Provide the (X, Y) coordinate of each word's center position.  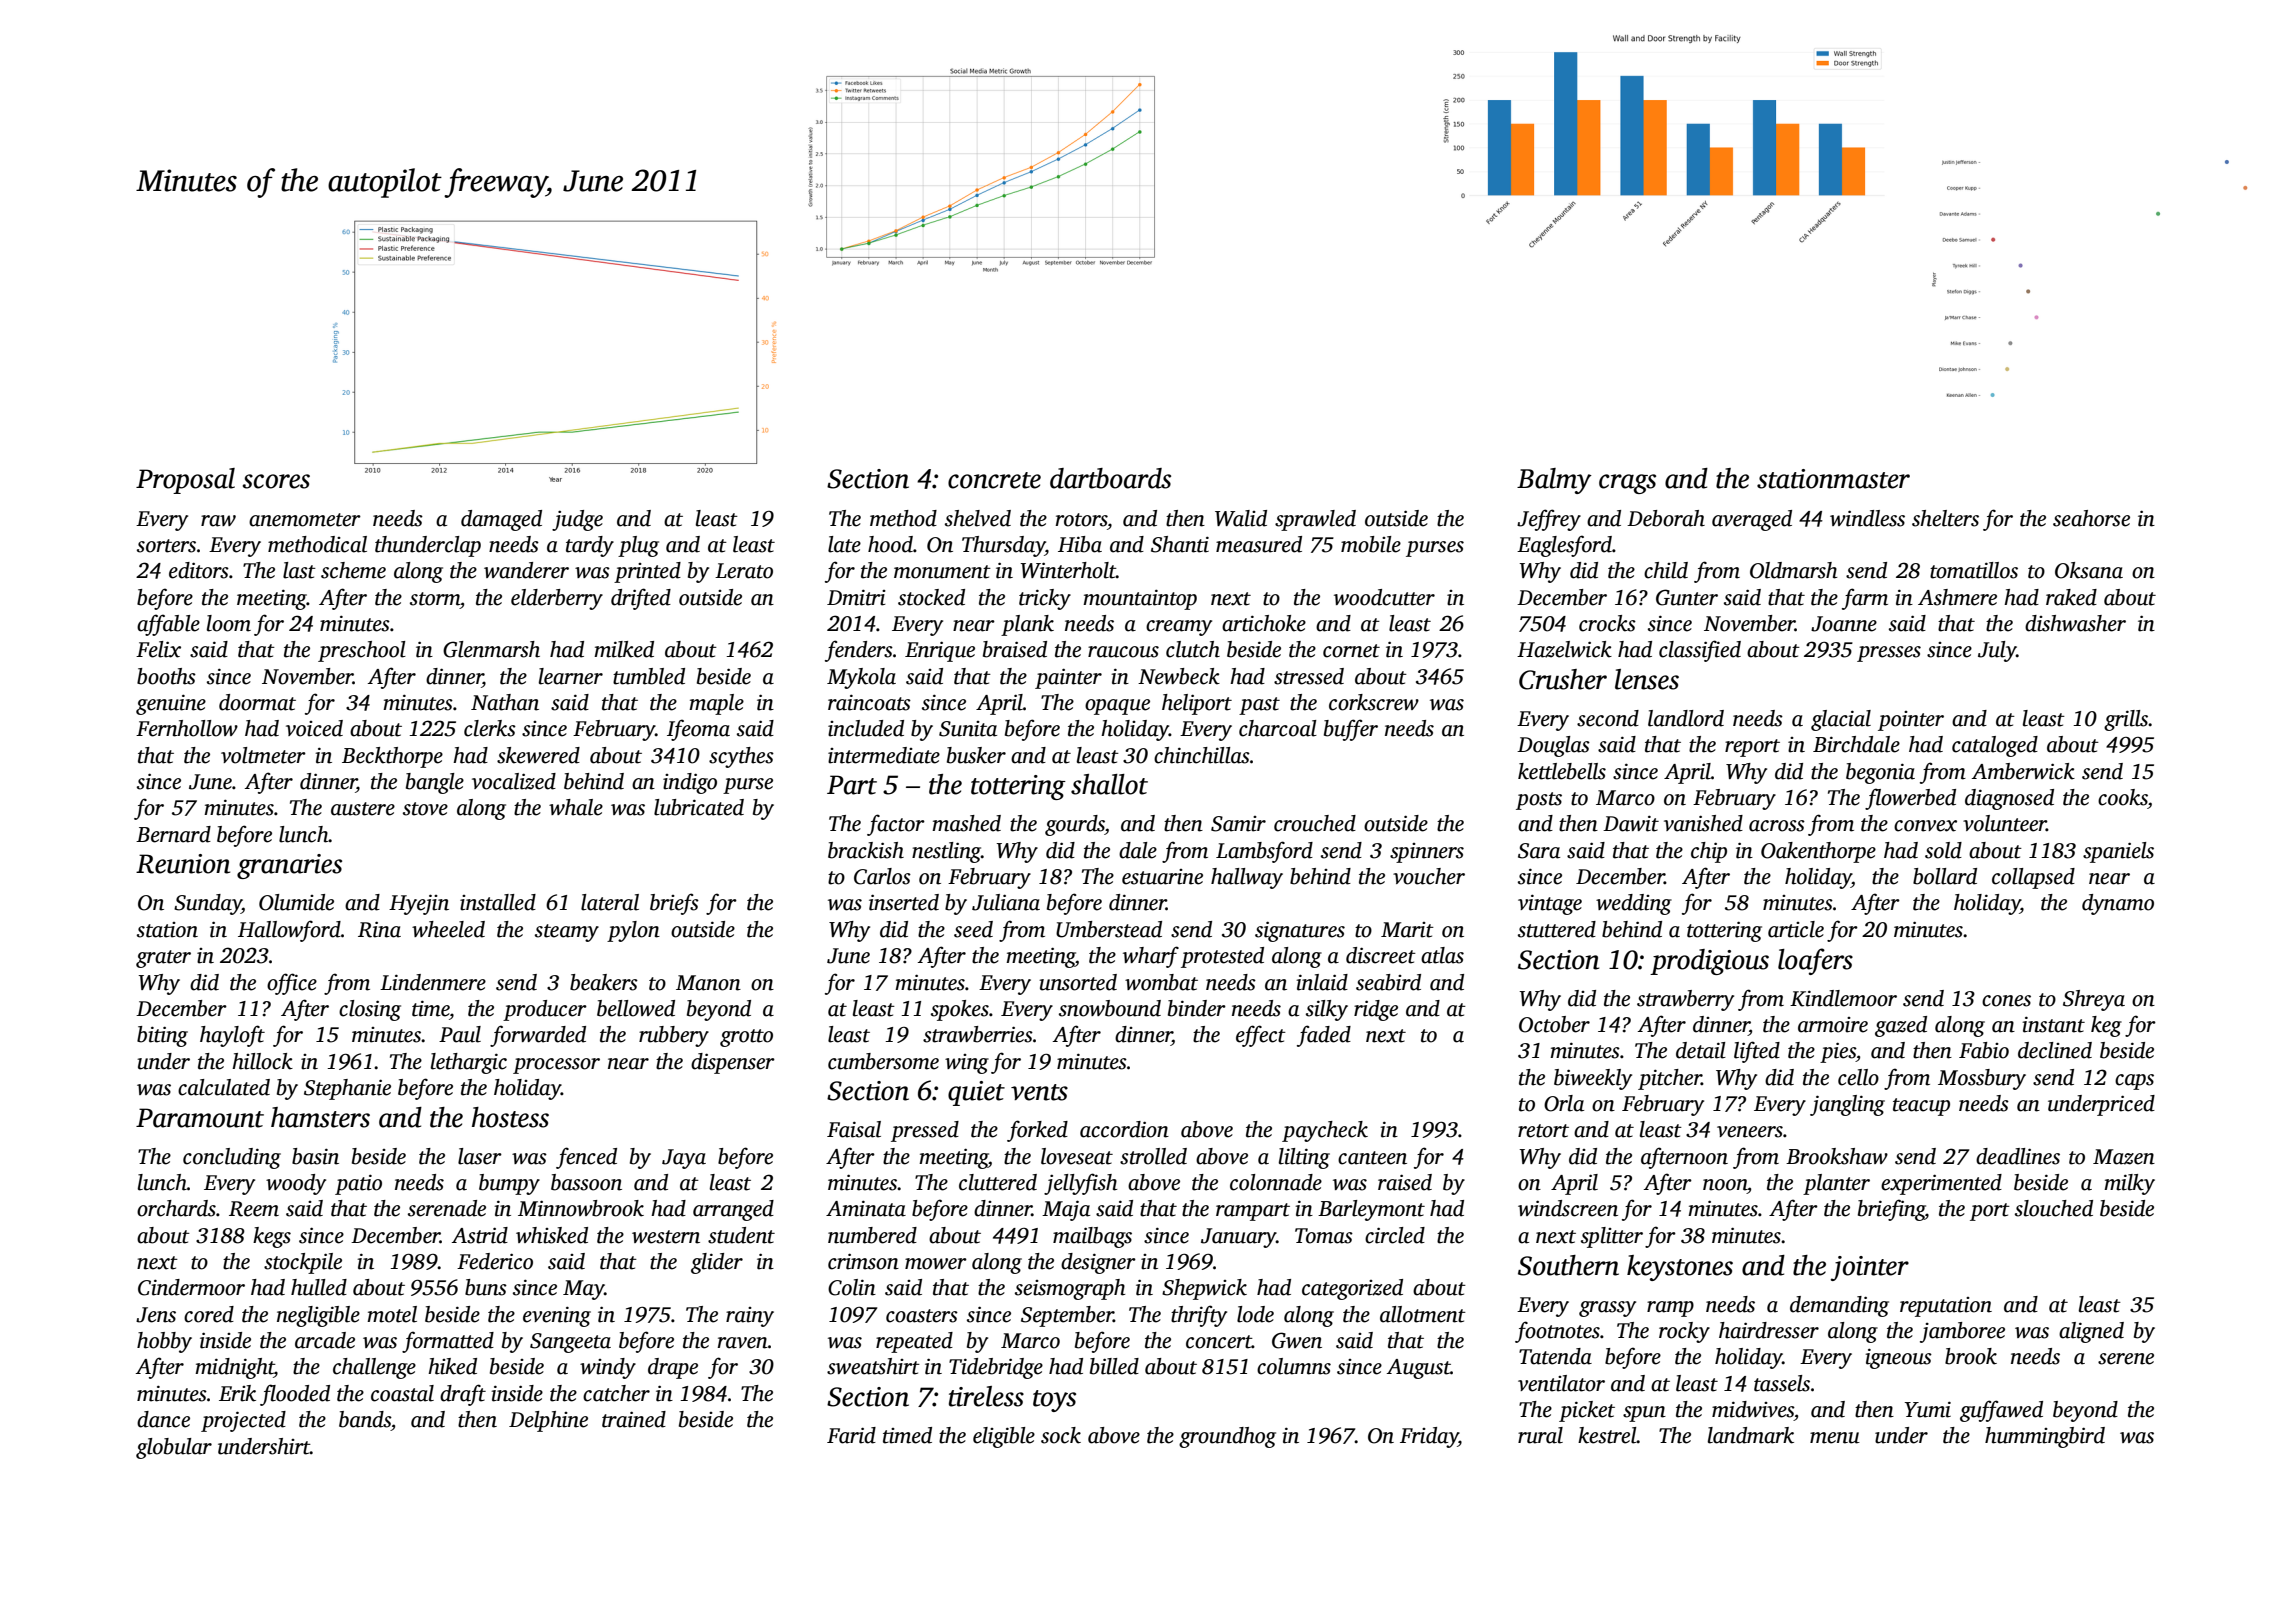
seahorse (2091, 518)
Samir (1238, 824)
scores (276, 481)
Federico (495, 1261)
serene (2126, 1359)
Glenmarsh (491, 649)
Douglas (1553, 746)
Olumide (296, 902)
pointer (1911, 721)
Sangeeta (570, 1343)
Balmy (1554, 481)
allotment (1423, 1314)
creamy (1179, 628)
